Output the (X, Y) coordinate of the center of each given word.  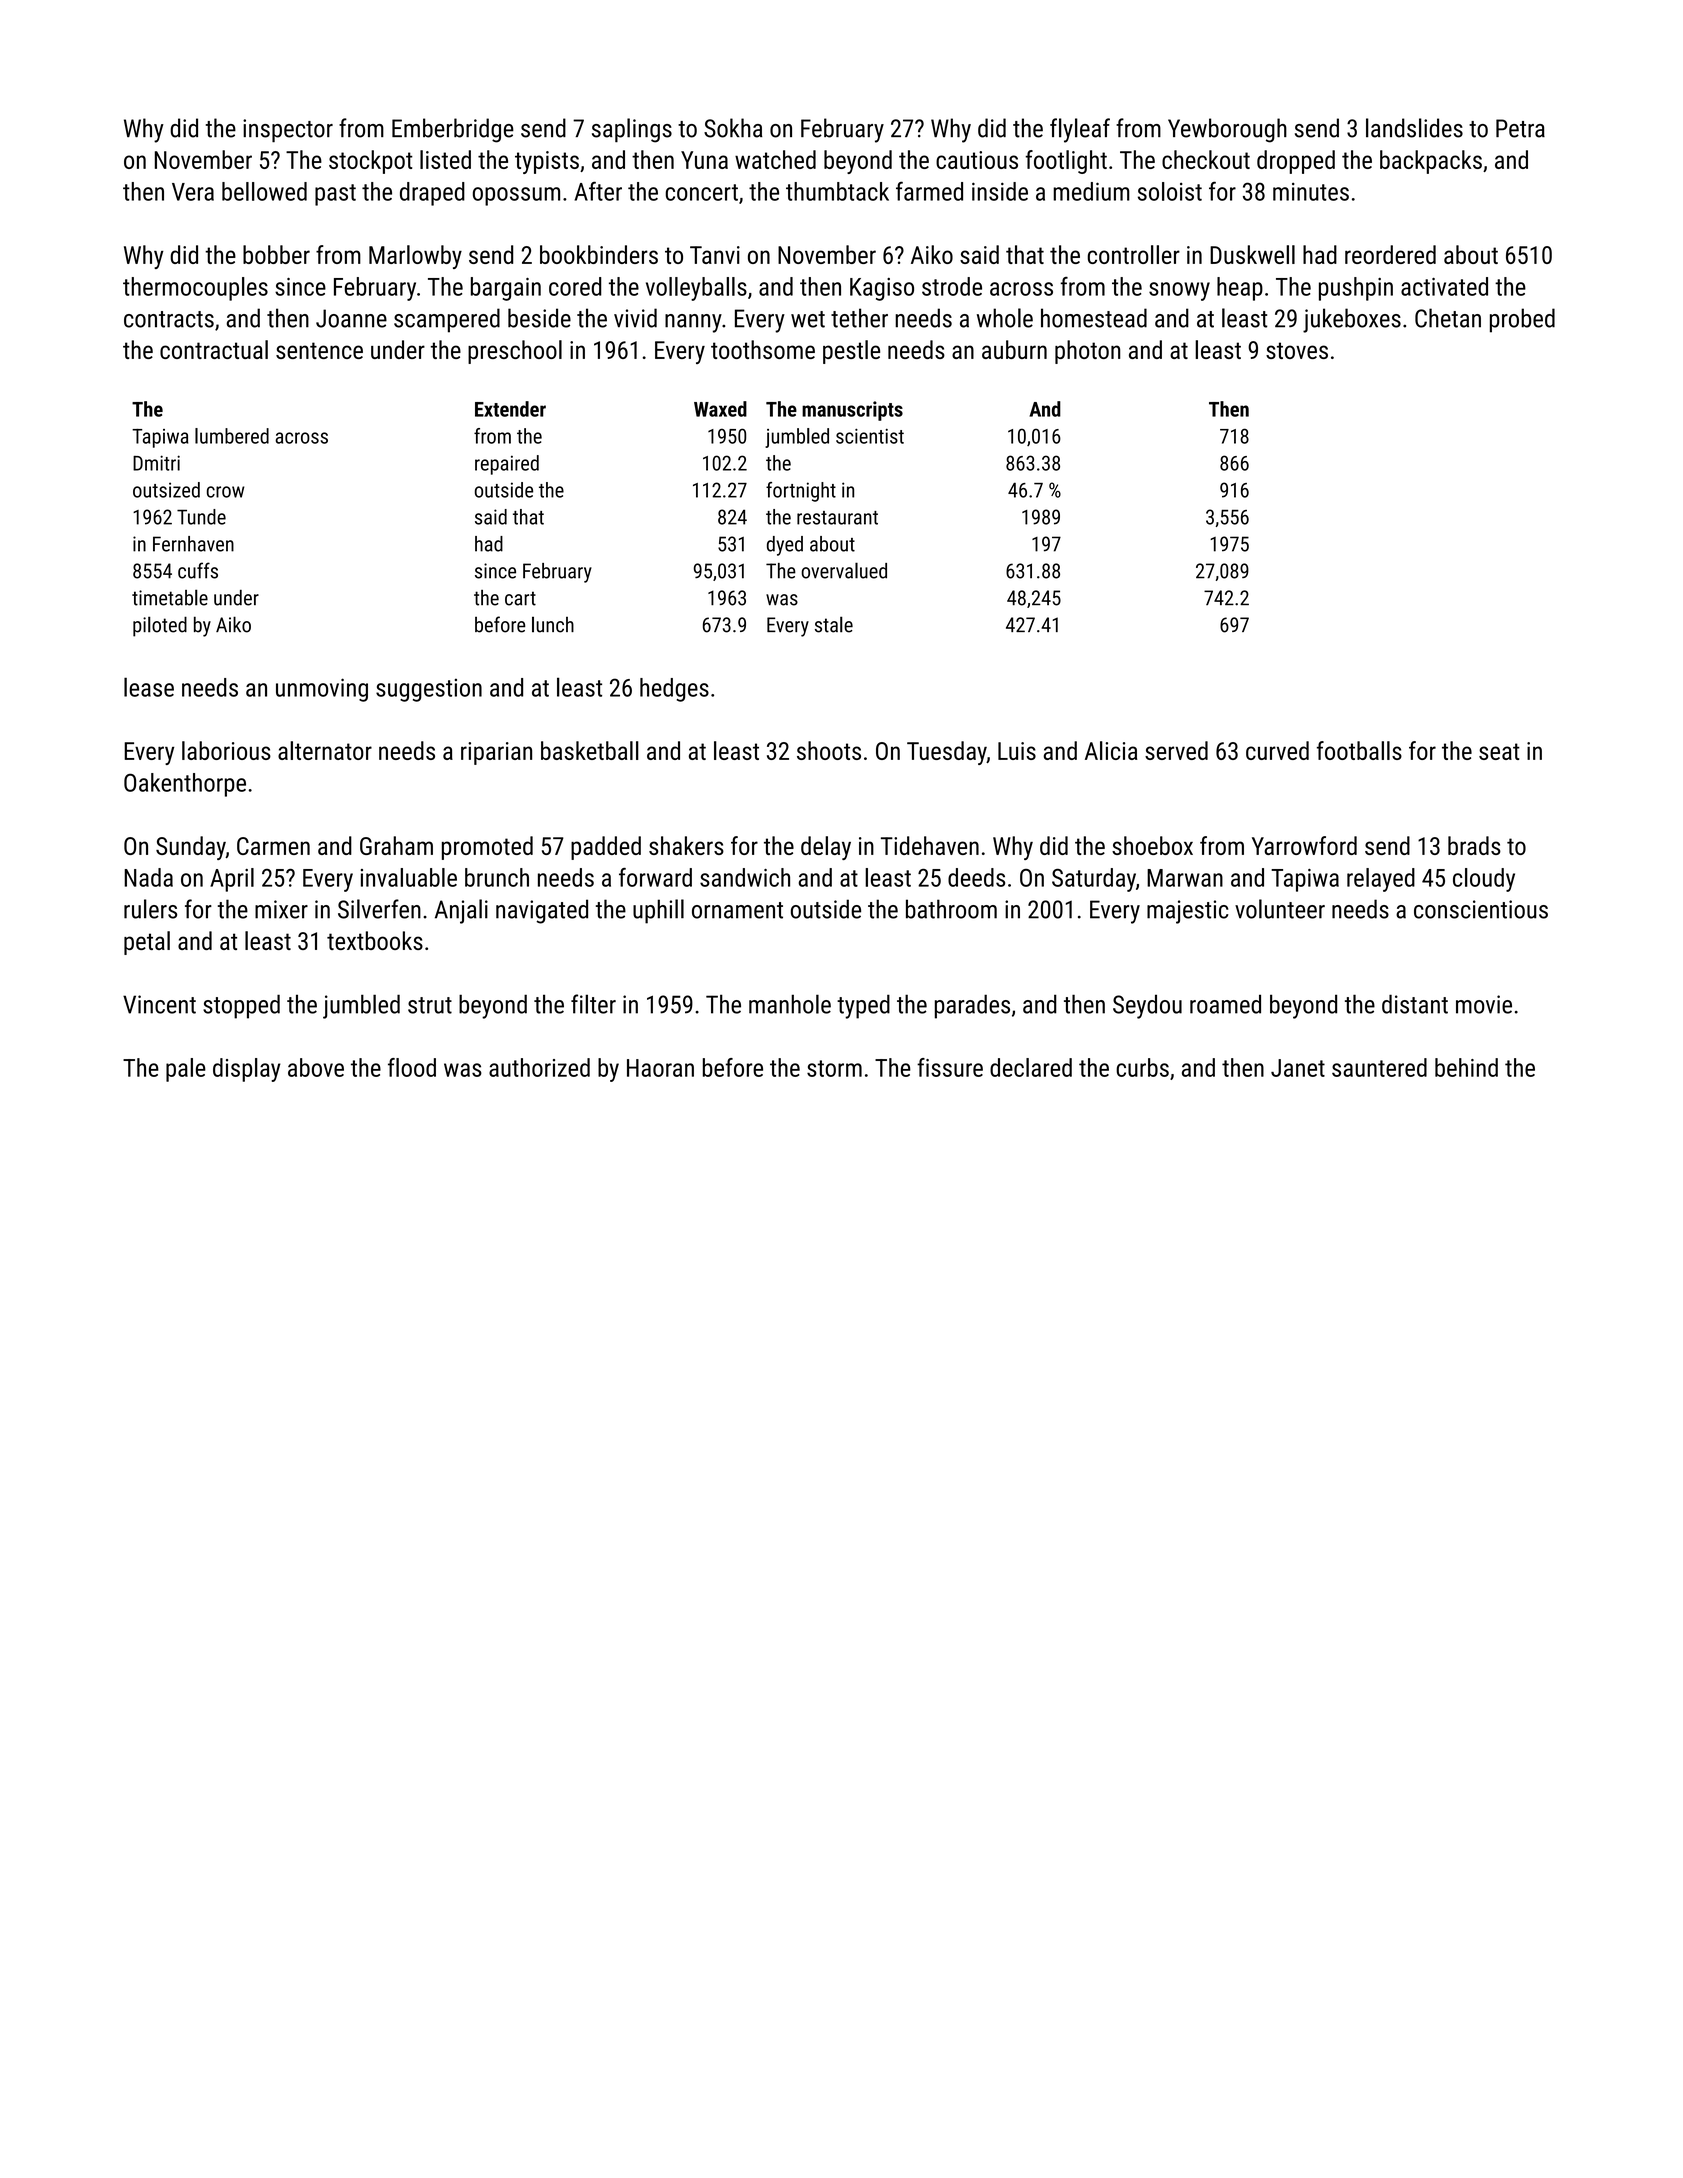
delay (826, 848)
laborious (226, 750)
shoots (829, 750)
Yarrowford (1304, 845)
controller (1134, 254)
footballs (1359, 750)
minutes (1311, 192)
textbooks (375, 940)
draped (432, 194)
